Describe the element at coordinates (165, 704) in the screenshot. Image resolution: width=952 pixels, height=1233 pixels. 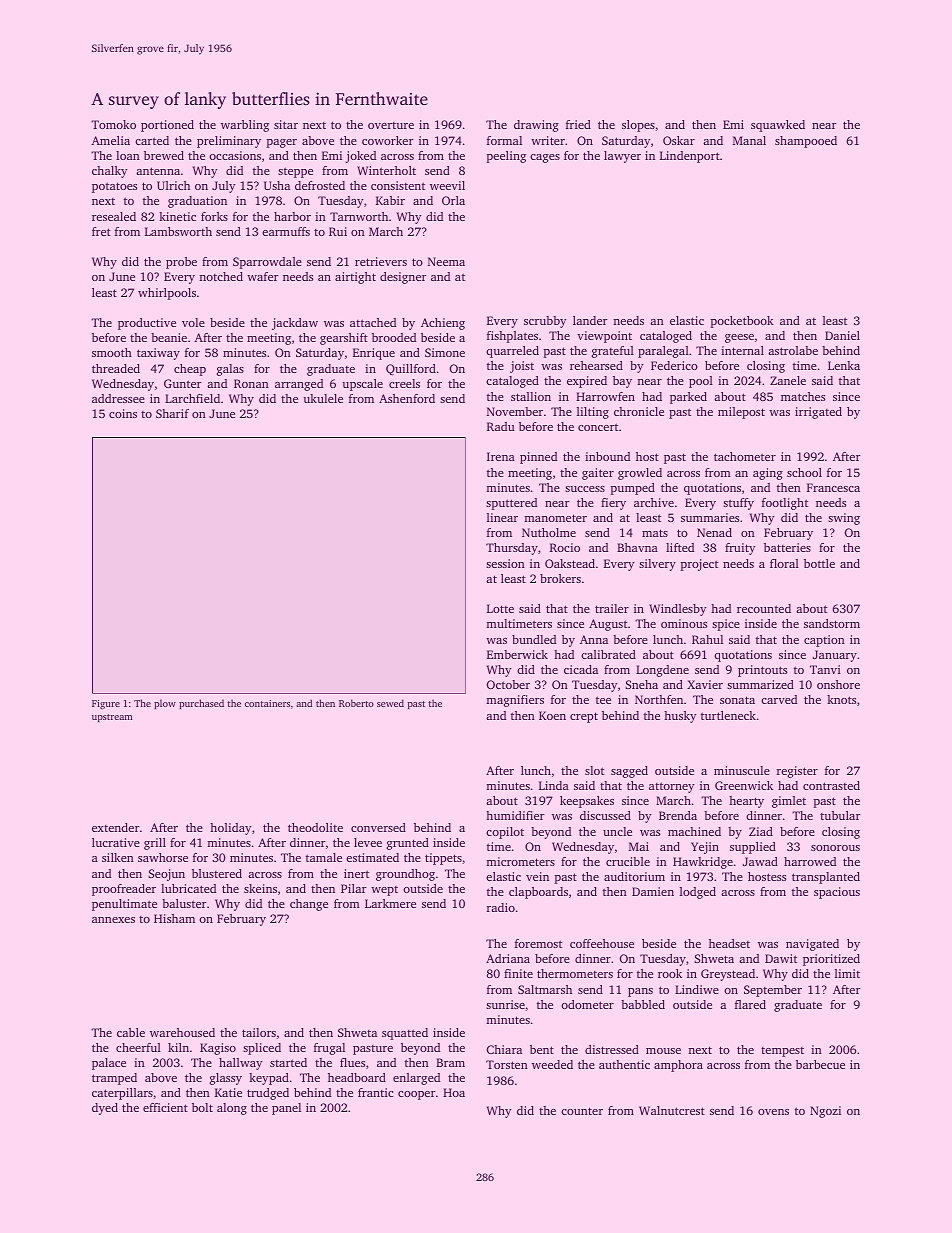
I see `plow` at that location.
